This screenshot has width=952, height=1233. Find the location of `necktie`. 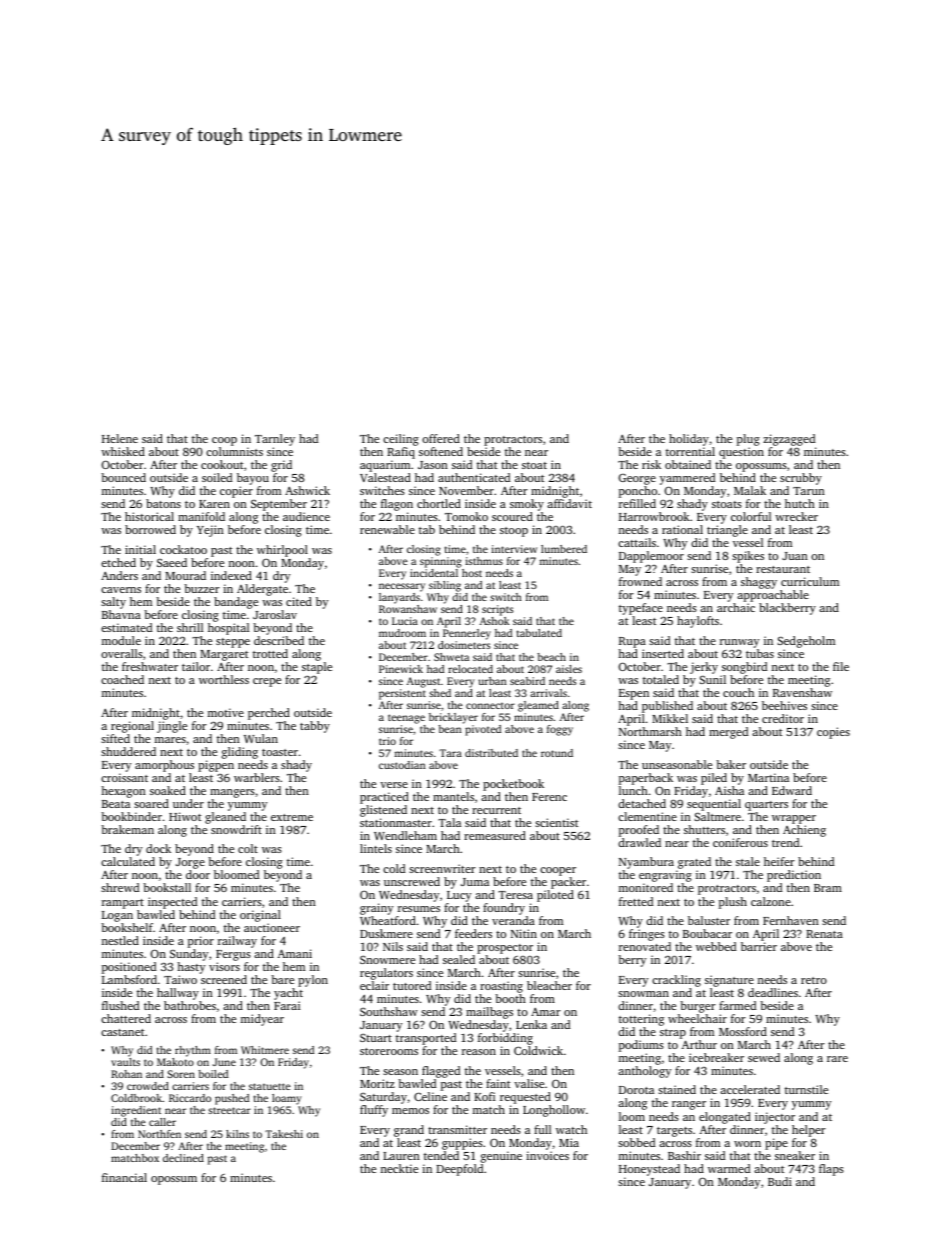

necktie is located at coordinates (399, 1168).
